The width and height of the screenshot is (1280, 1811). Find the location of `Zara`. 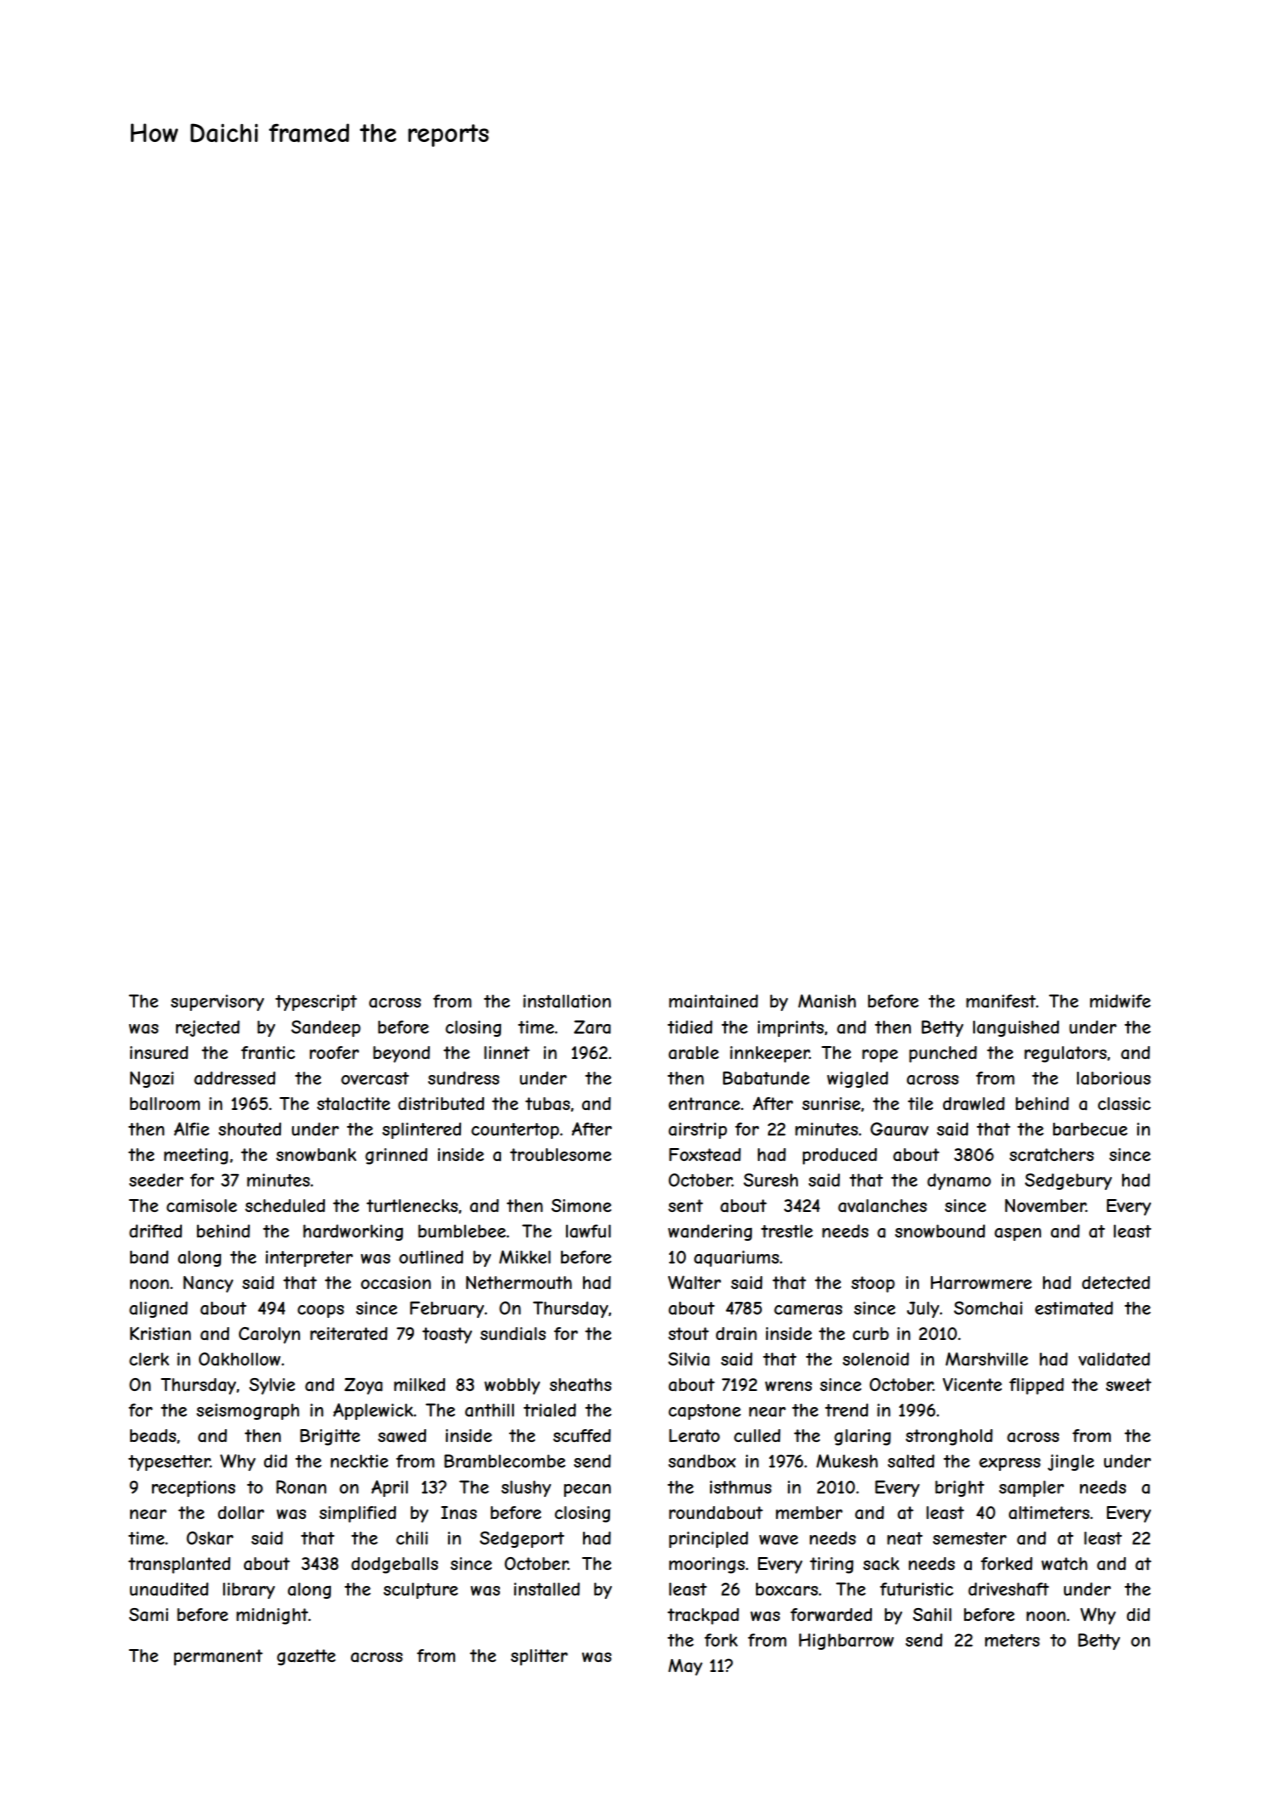

Zara is located at coordinates (592, 1027).
